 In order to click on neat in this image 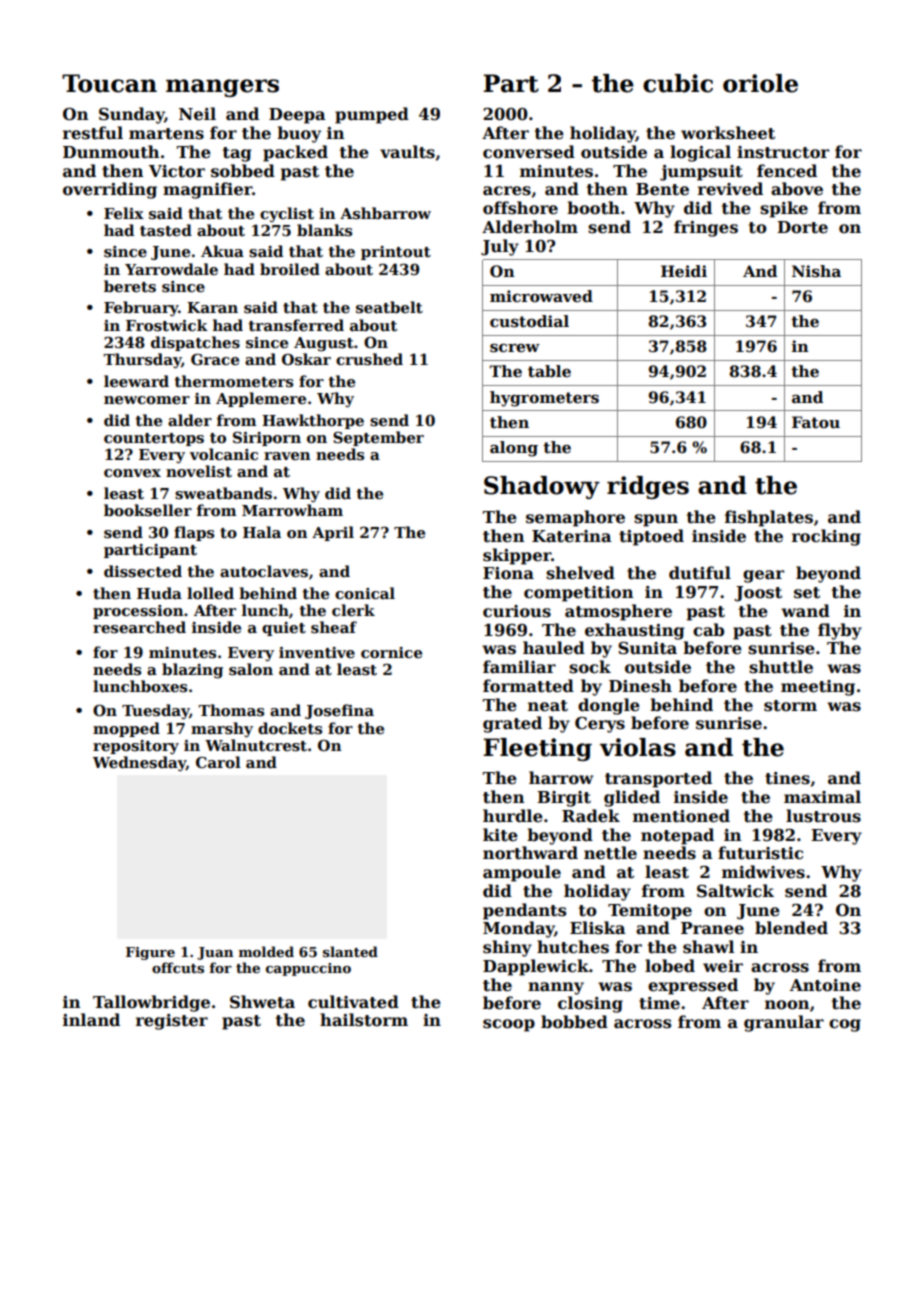, I will do `click(548, 706)`.
